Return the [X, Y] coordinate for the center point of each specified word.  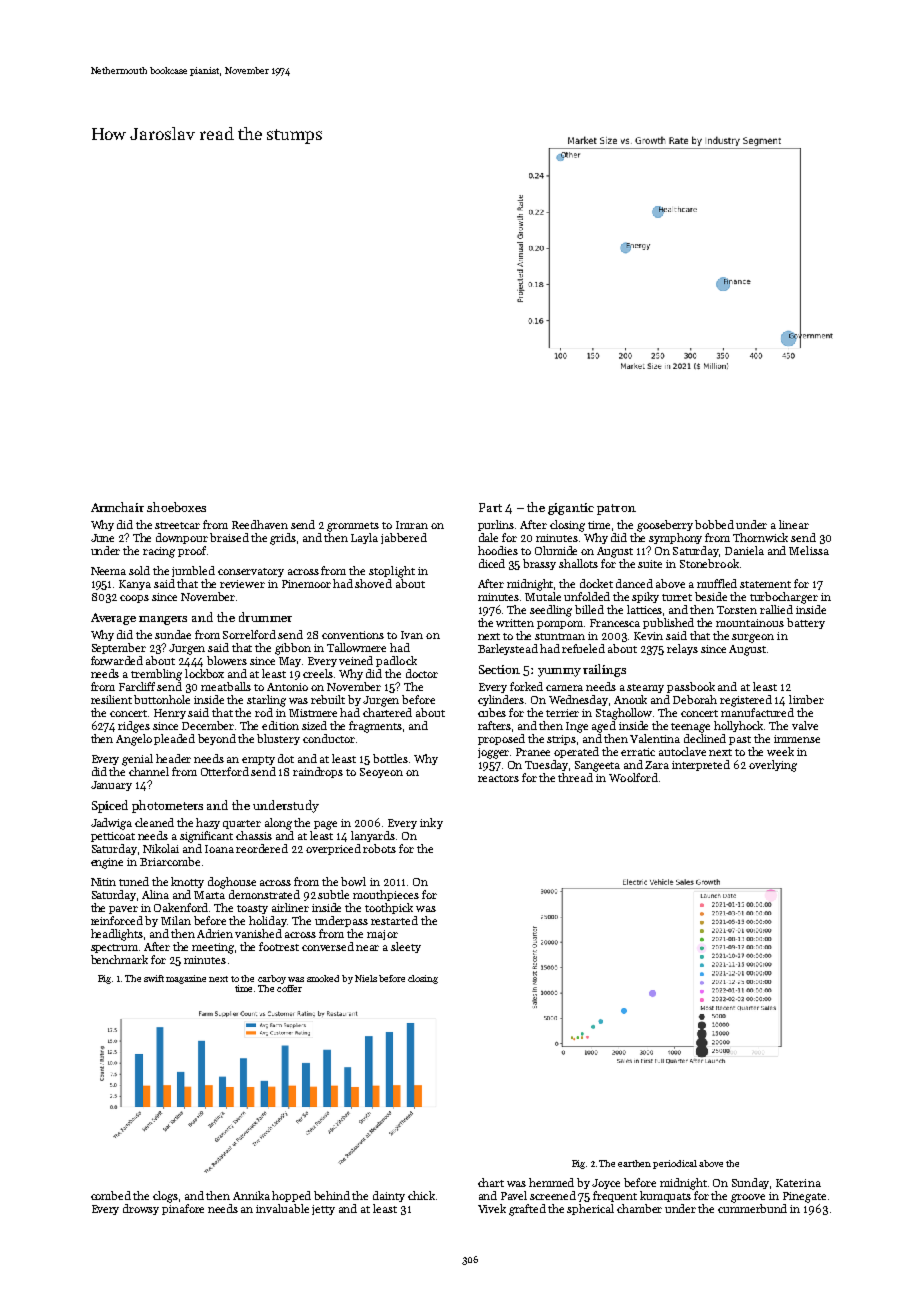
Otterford [225, 771]
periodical [675, 1164]
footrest [279, 946]
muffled [717, 583]
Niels [366, 978]
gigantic [571, 509]
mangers [163, 620]
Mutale [543, 596]
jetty [323, 1210]
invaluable [282, 1208]
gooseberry [665, 526]
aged [604, 727]
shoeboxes [176, 507]
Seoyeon [381, 773]
